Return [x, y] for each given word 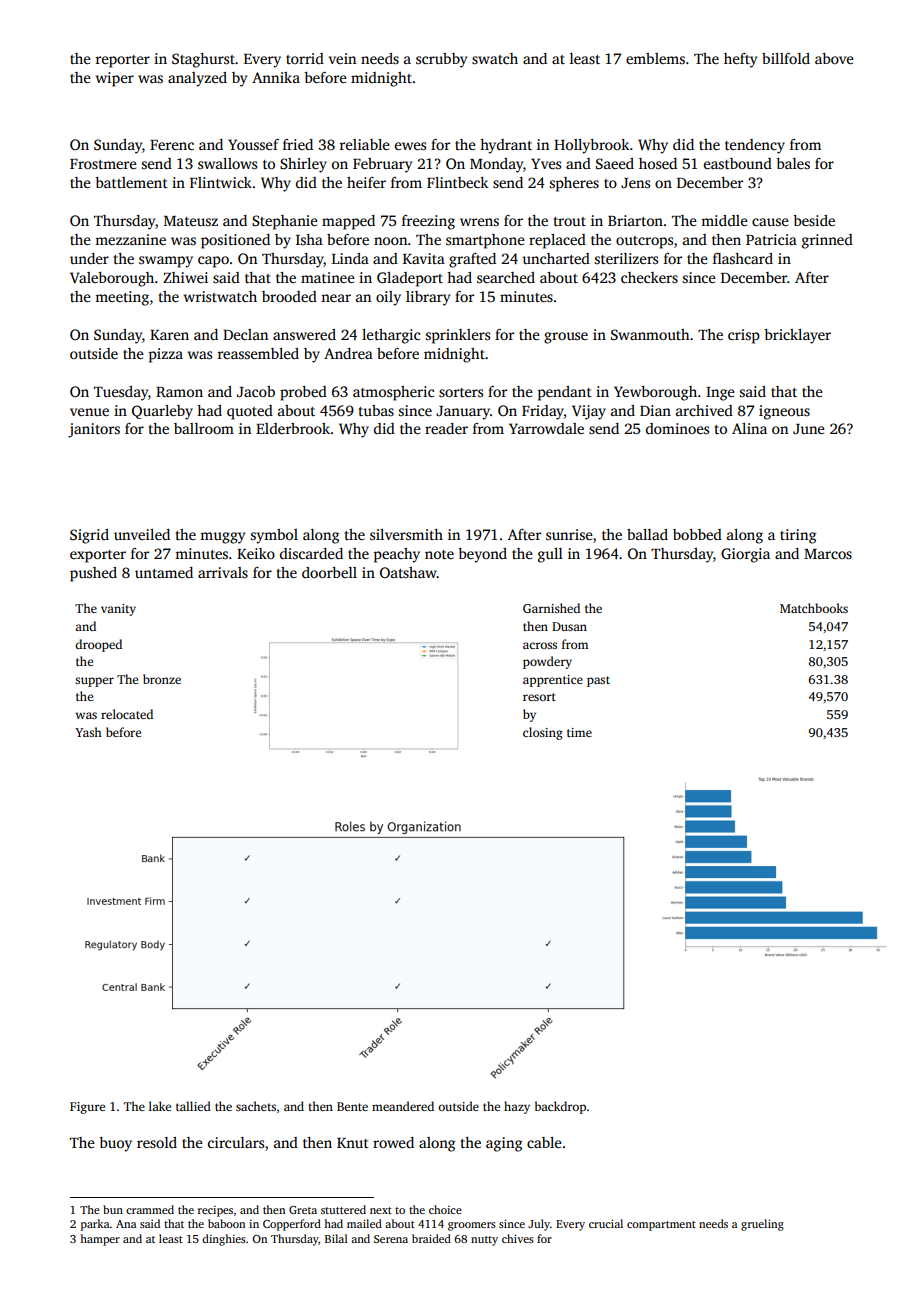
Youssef [253, 144]
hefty [740, 60]
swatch [495, 58]
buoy [115, 1144]
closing [543, 733]
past [598, 681]
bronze [162, 679]
